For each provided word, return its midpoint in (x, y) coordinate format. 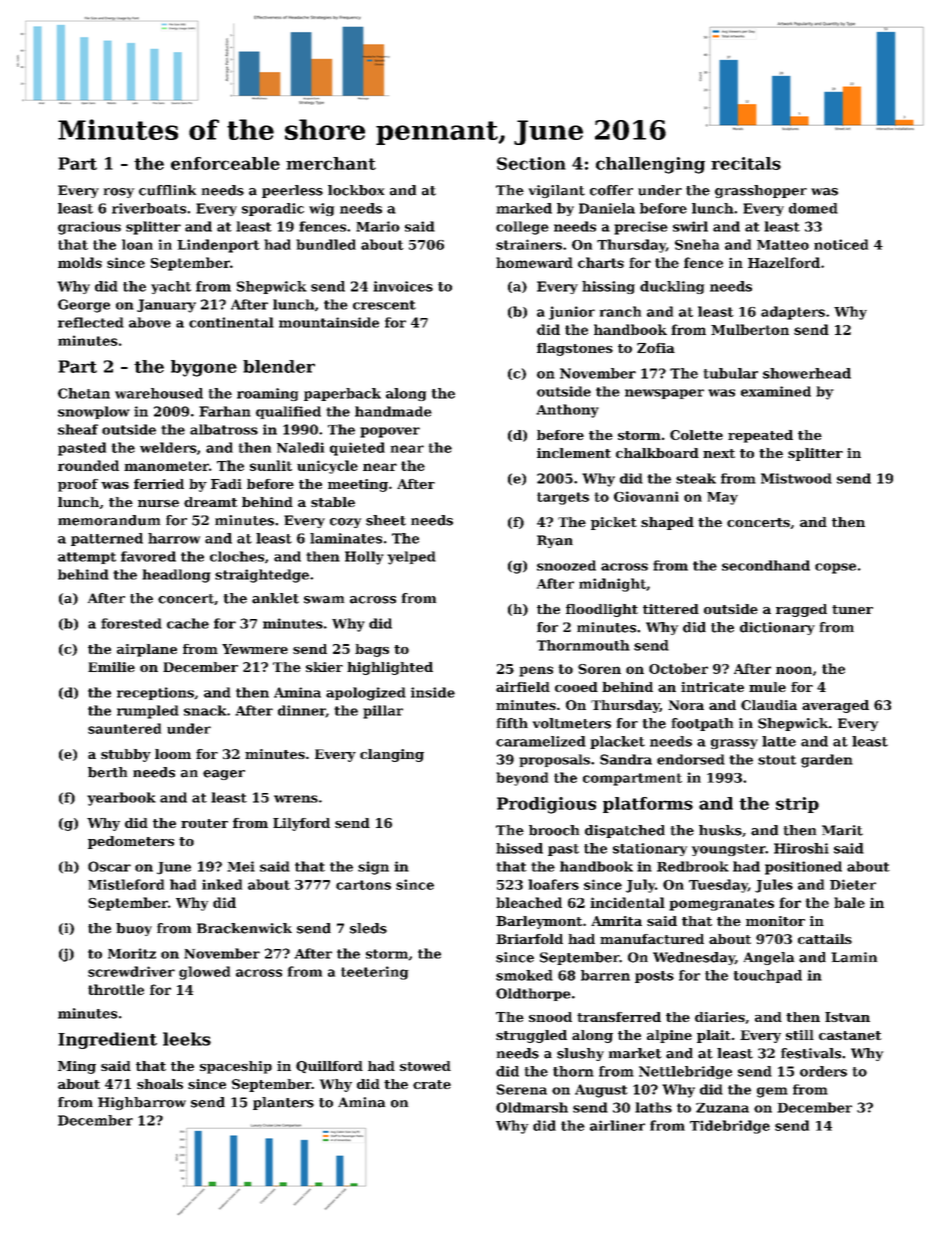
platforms (648, 805)
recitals (746, 163)
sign (373, 868)
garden (827, 761)
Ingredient (107, 1040)
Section (531, 163)
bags (372, 650)
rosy (119, 193)
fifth (512, 723)
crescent (384, 305)
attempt (87, 558)
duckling (672, 287)
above (150, 322)
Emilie (111, 667)
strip (797, 805)
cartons (363, 885)
